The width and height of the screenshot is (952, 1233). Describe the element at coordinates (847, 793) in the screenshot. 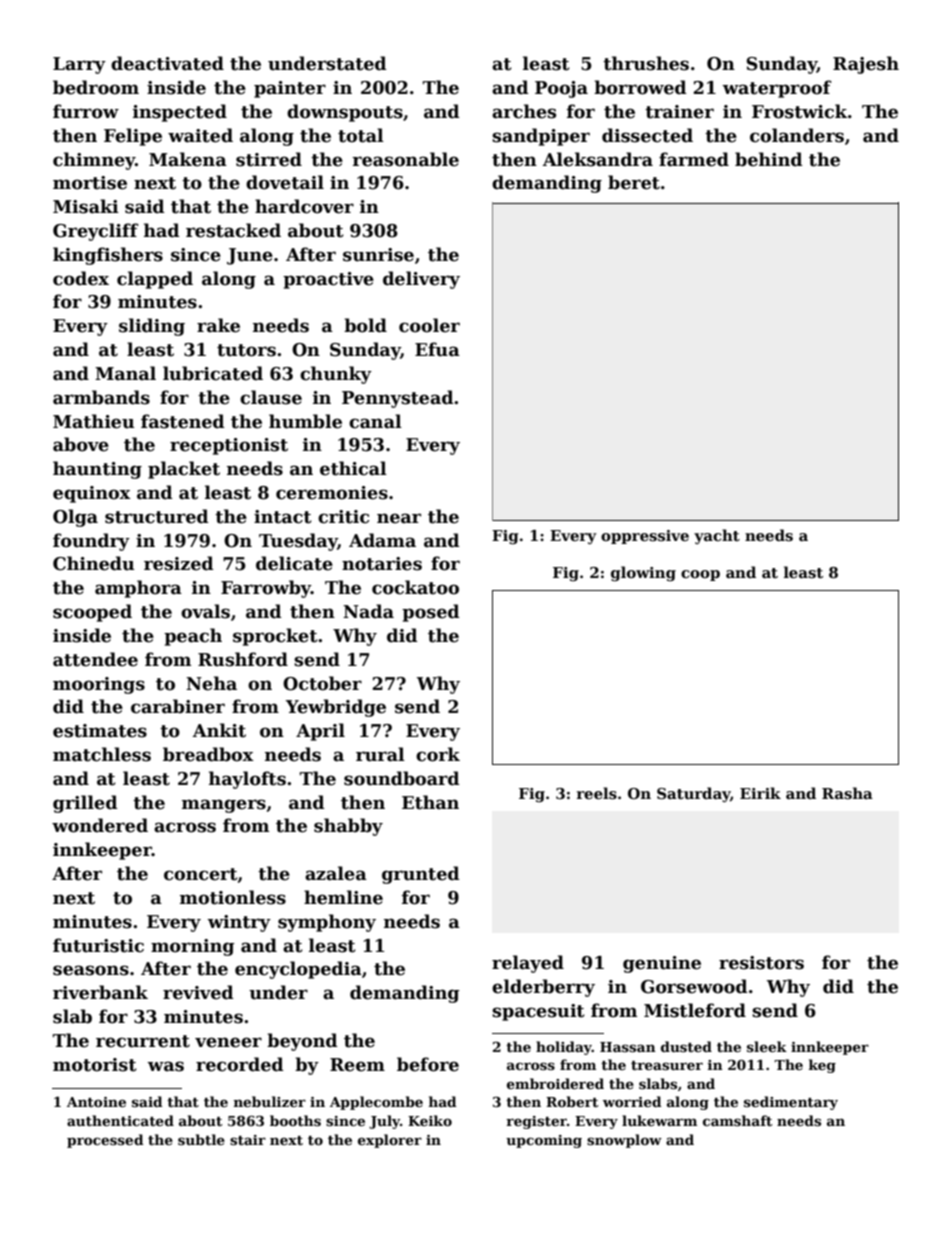

I see `Rasha` at that location.
